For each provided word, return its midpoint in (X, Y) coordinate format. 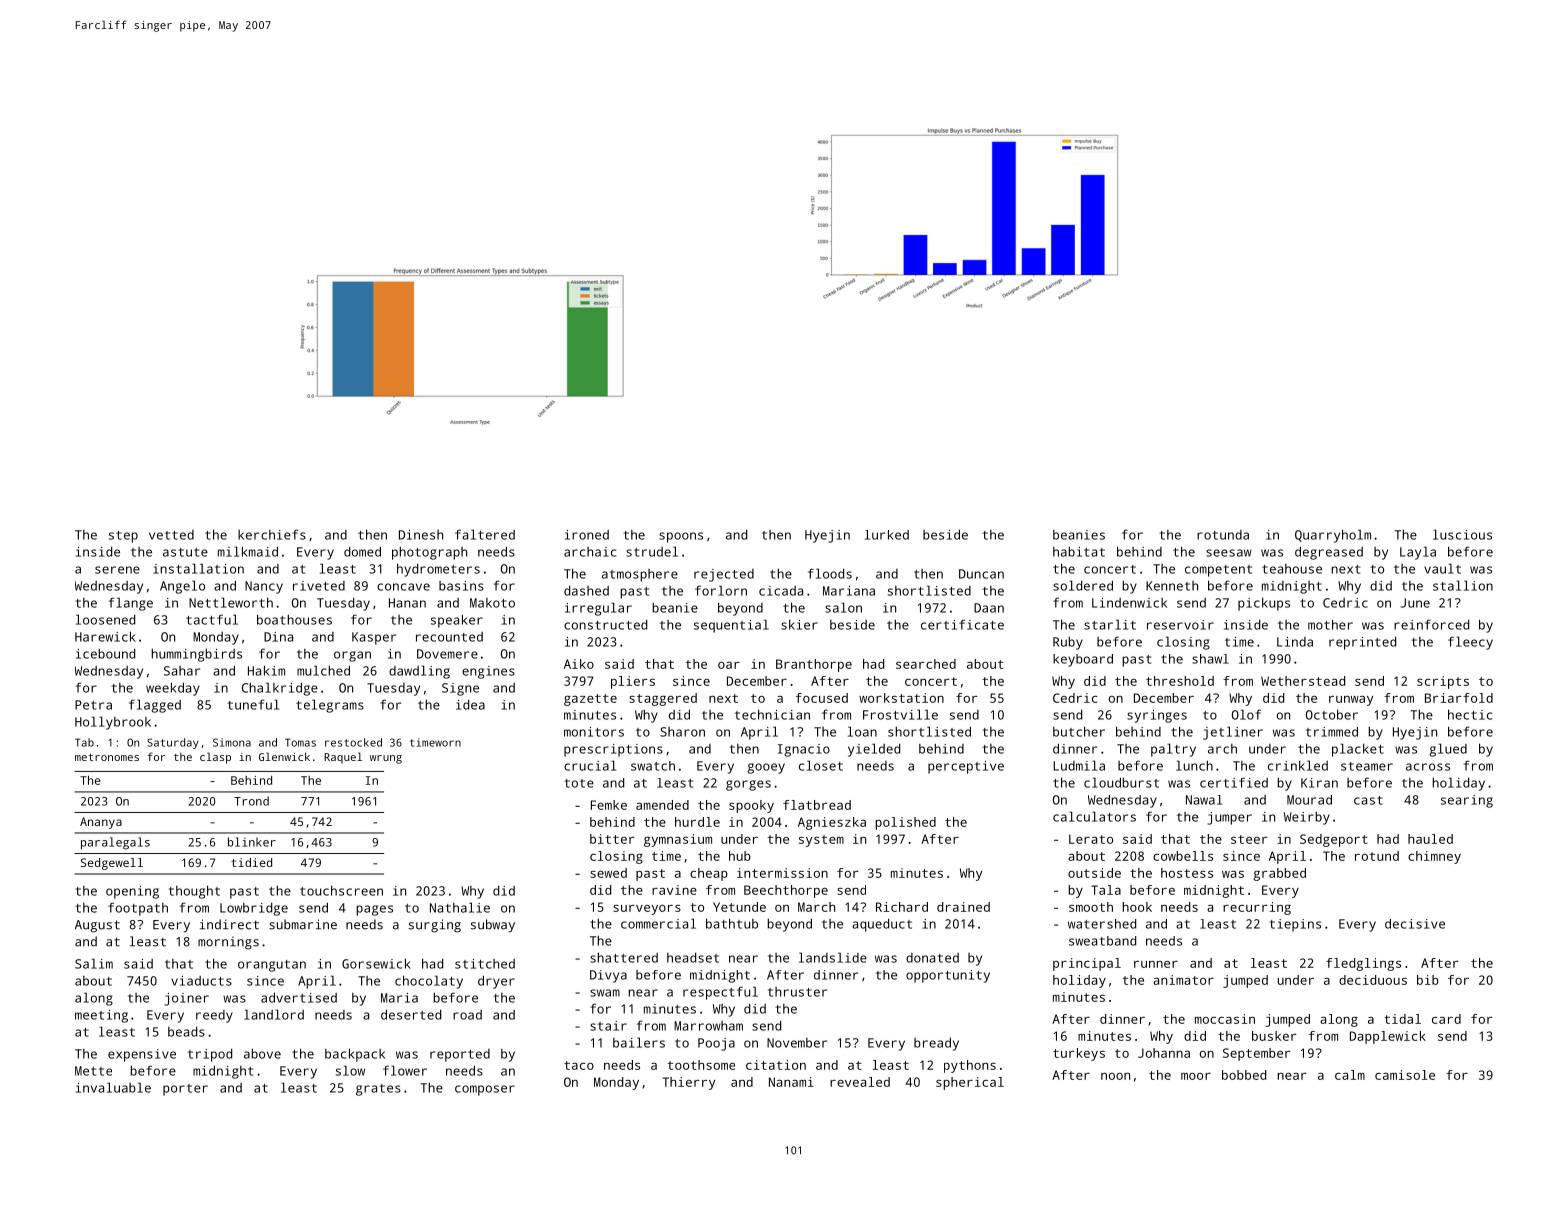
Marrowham (708, 1026)
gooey (766, 768)
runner (1156, 964)
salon (843, 607)
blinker (252, 842)
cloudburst (1121, 782)
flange (131, 604)
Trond (251, 801)
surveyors (647, 909)
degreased (1329, 553)
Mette (93, 1071)
